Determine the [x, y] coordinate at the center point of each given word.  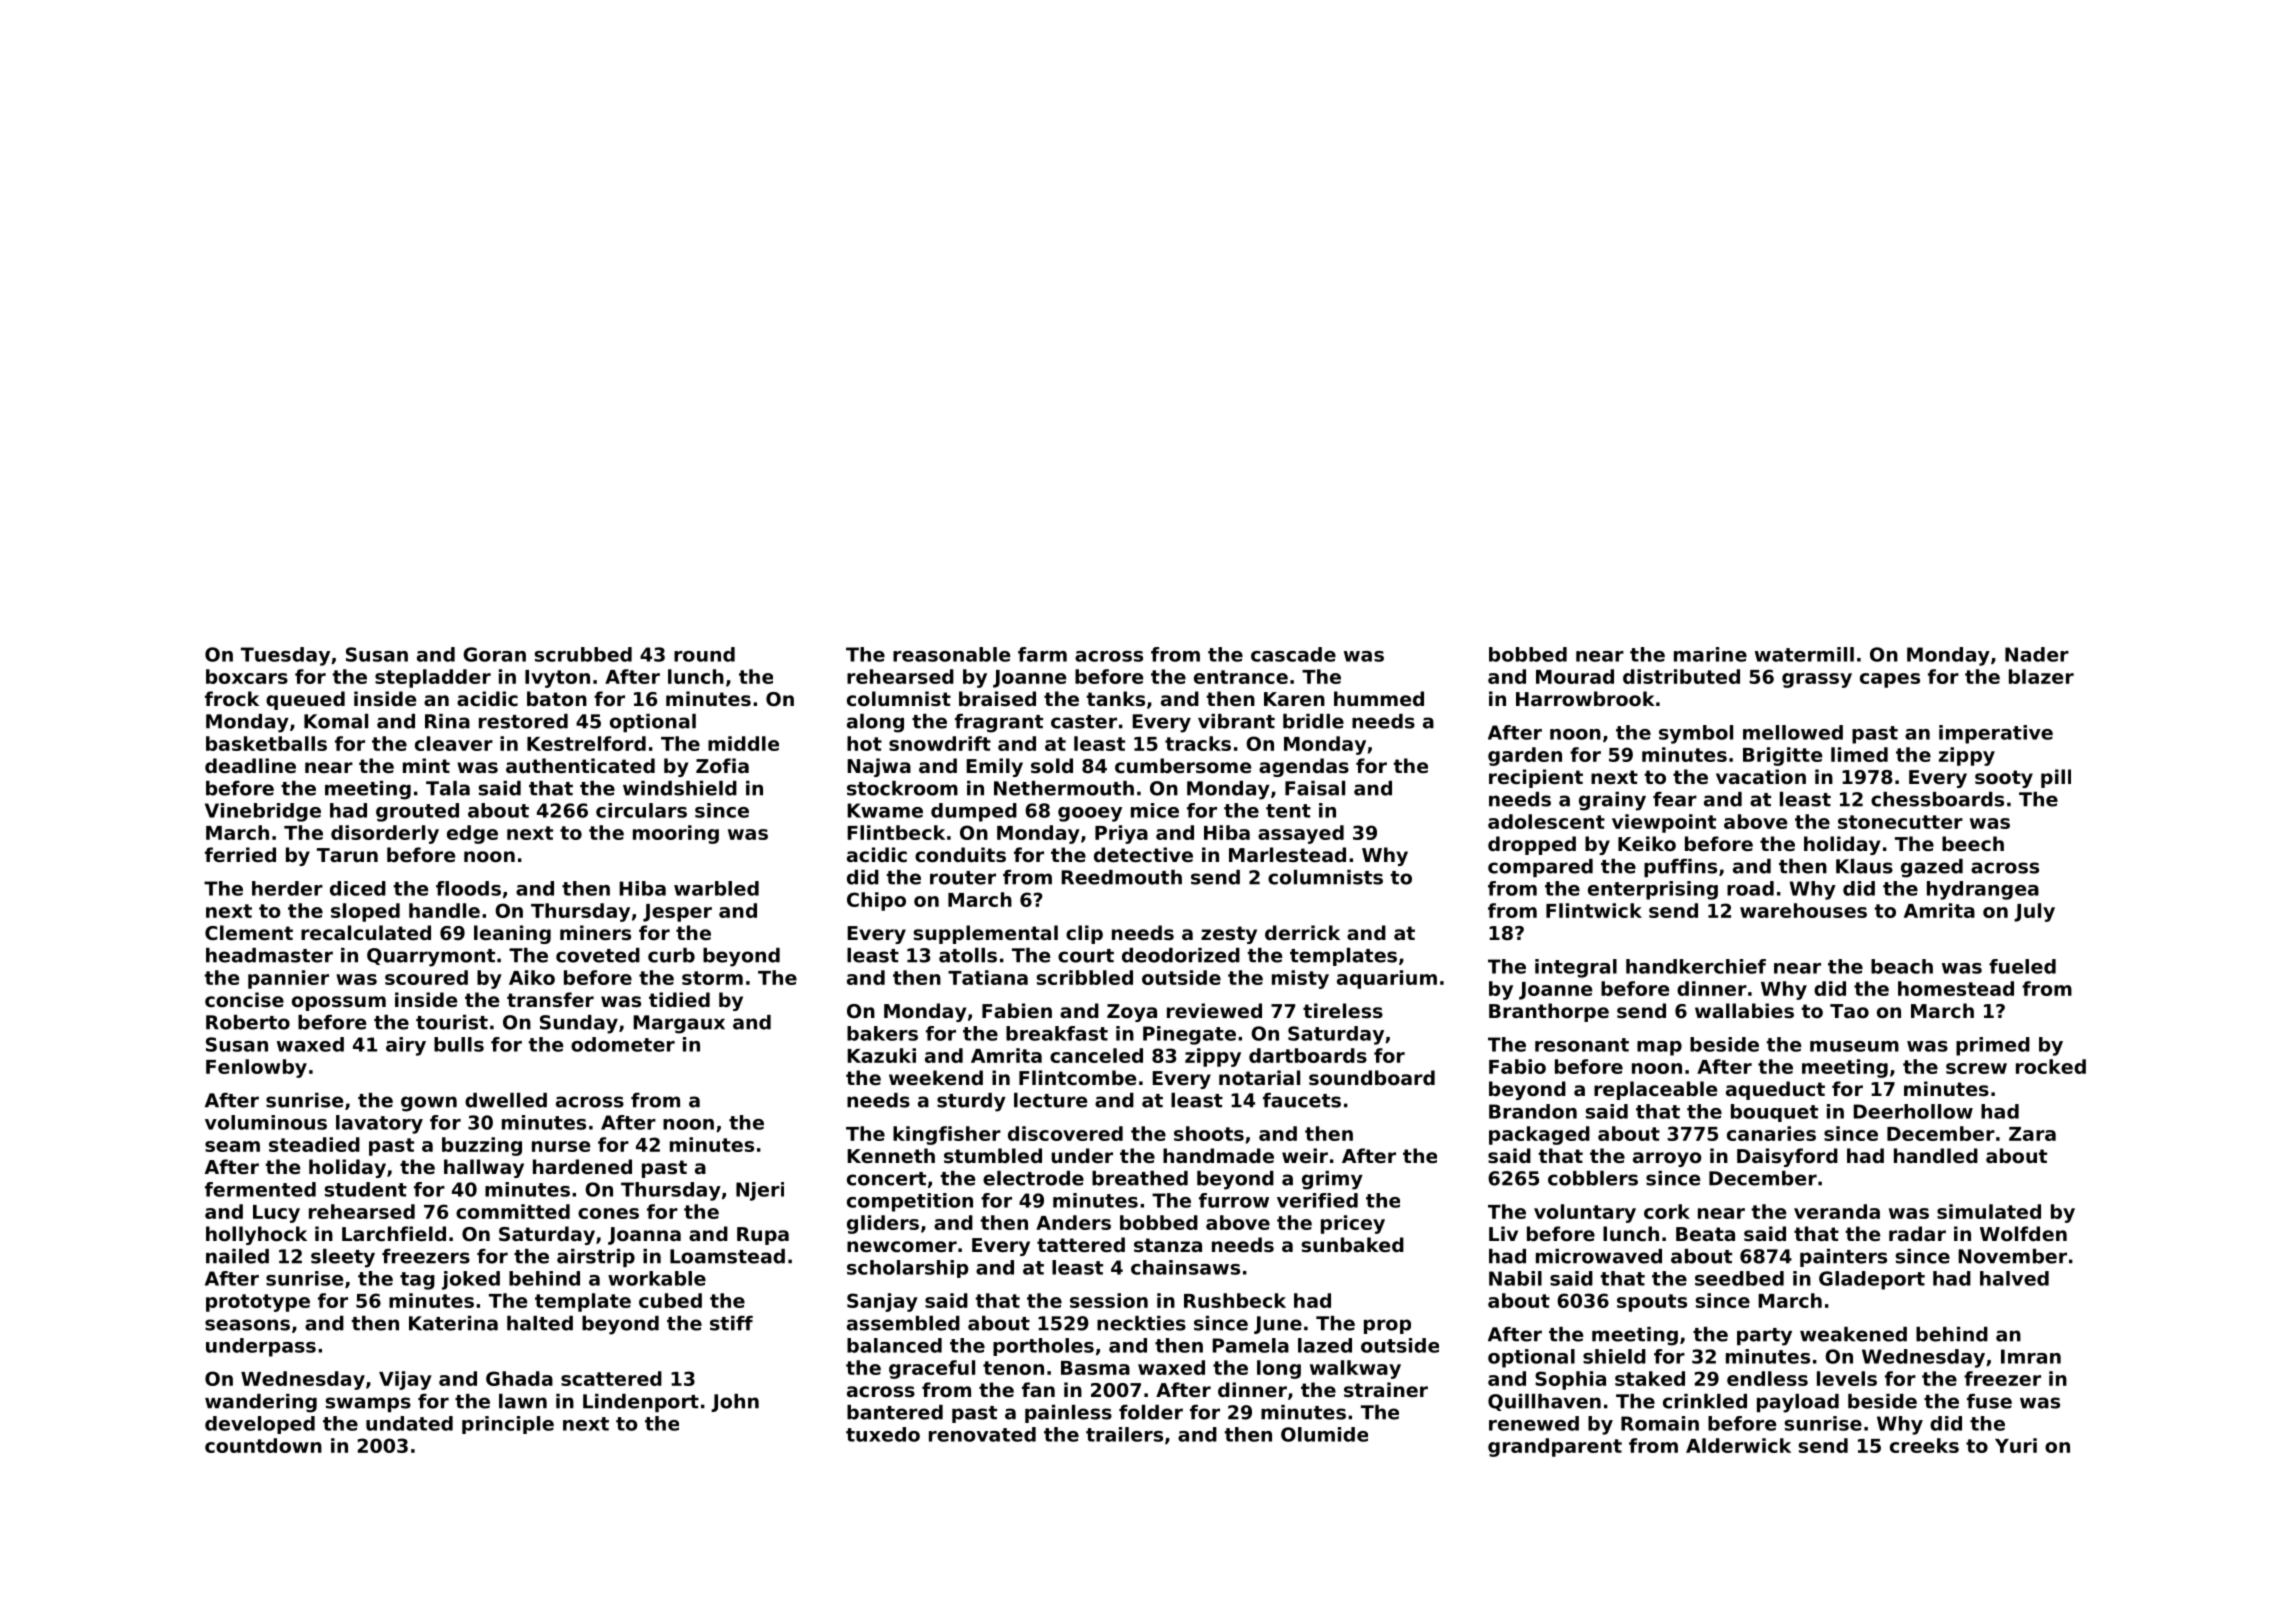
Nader [2037, 654]
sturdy [971, 1102]
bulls [459, 1044]
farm [1042, 654]
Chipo [876, 901]
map [1659, 1048]
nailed [237, 1256]
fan [1038, 1389]
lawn [523, 1401]
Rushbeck [1235, 1300]
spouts [1652, 1303]
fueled [2022, 966]
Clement [249, 932]
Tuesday [285, 656]
